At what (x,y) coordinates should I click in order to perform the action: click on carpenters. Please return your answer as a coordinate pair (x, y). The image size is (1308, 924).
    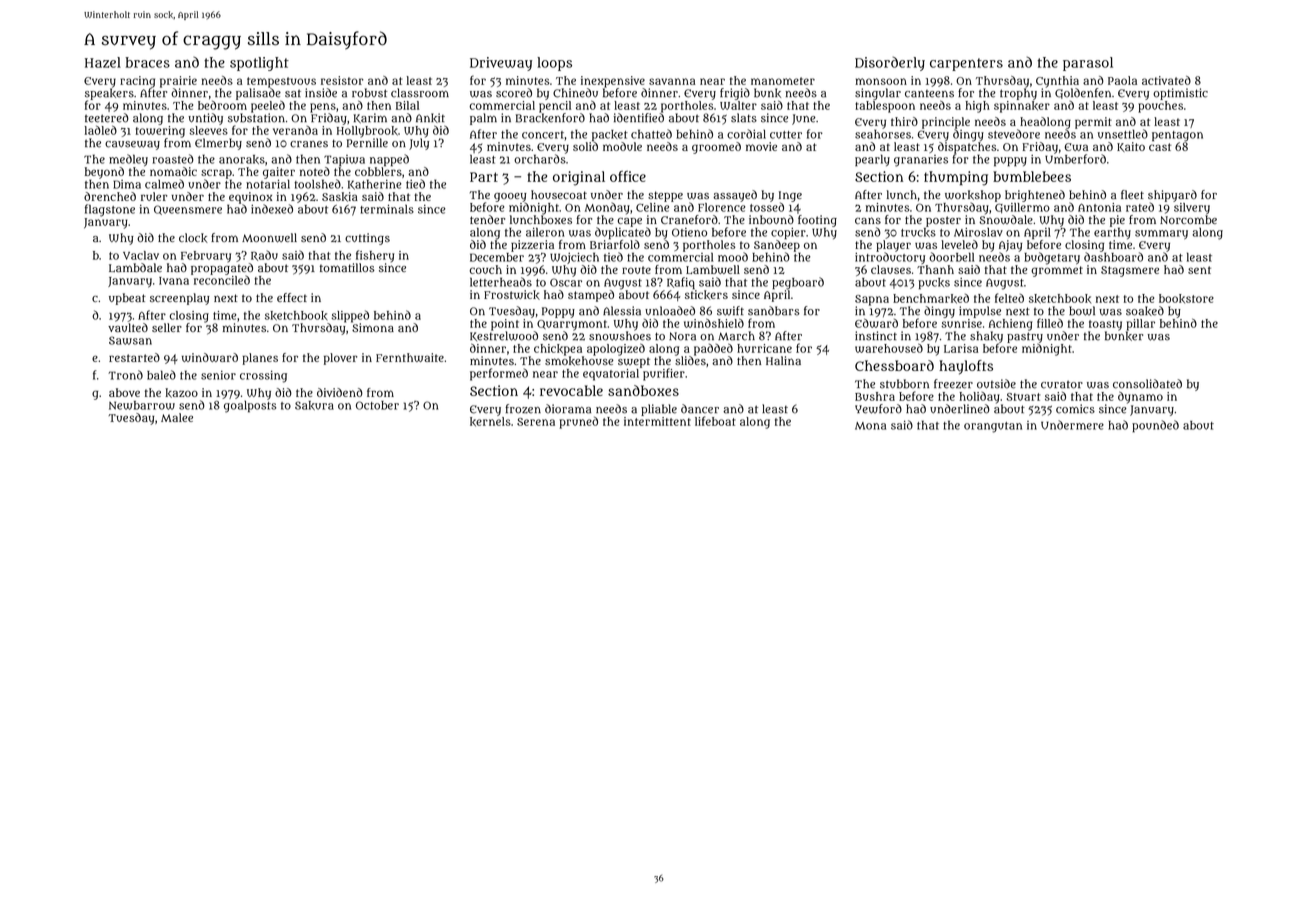
    Looking at the image, I should click on (966, 64).
